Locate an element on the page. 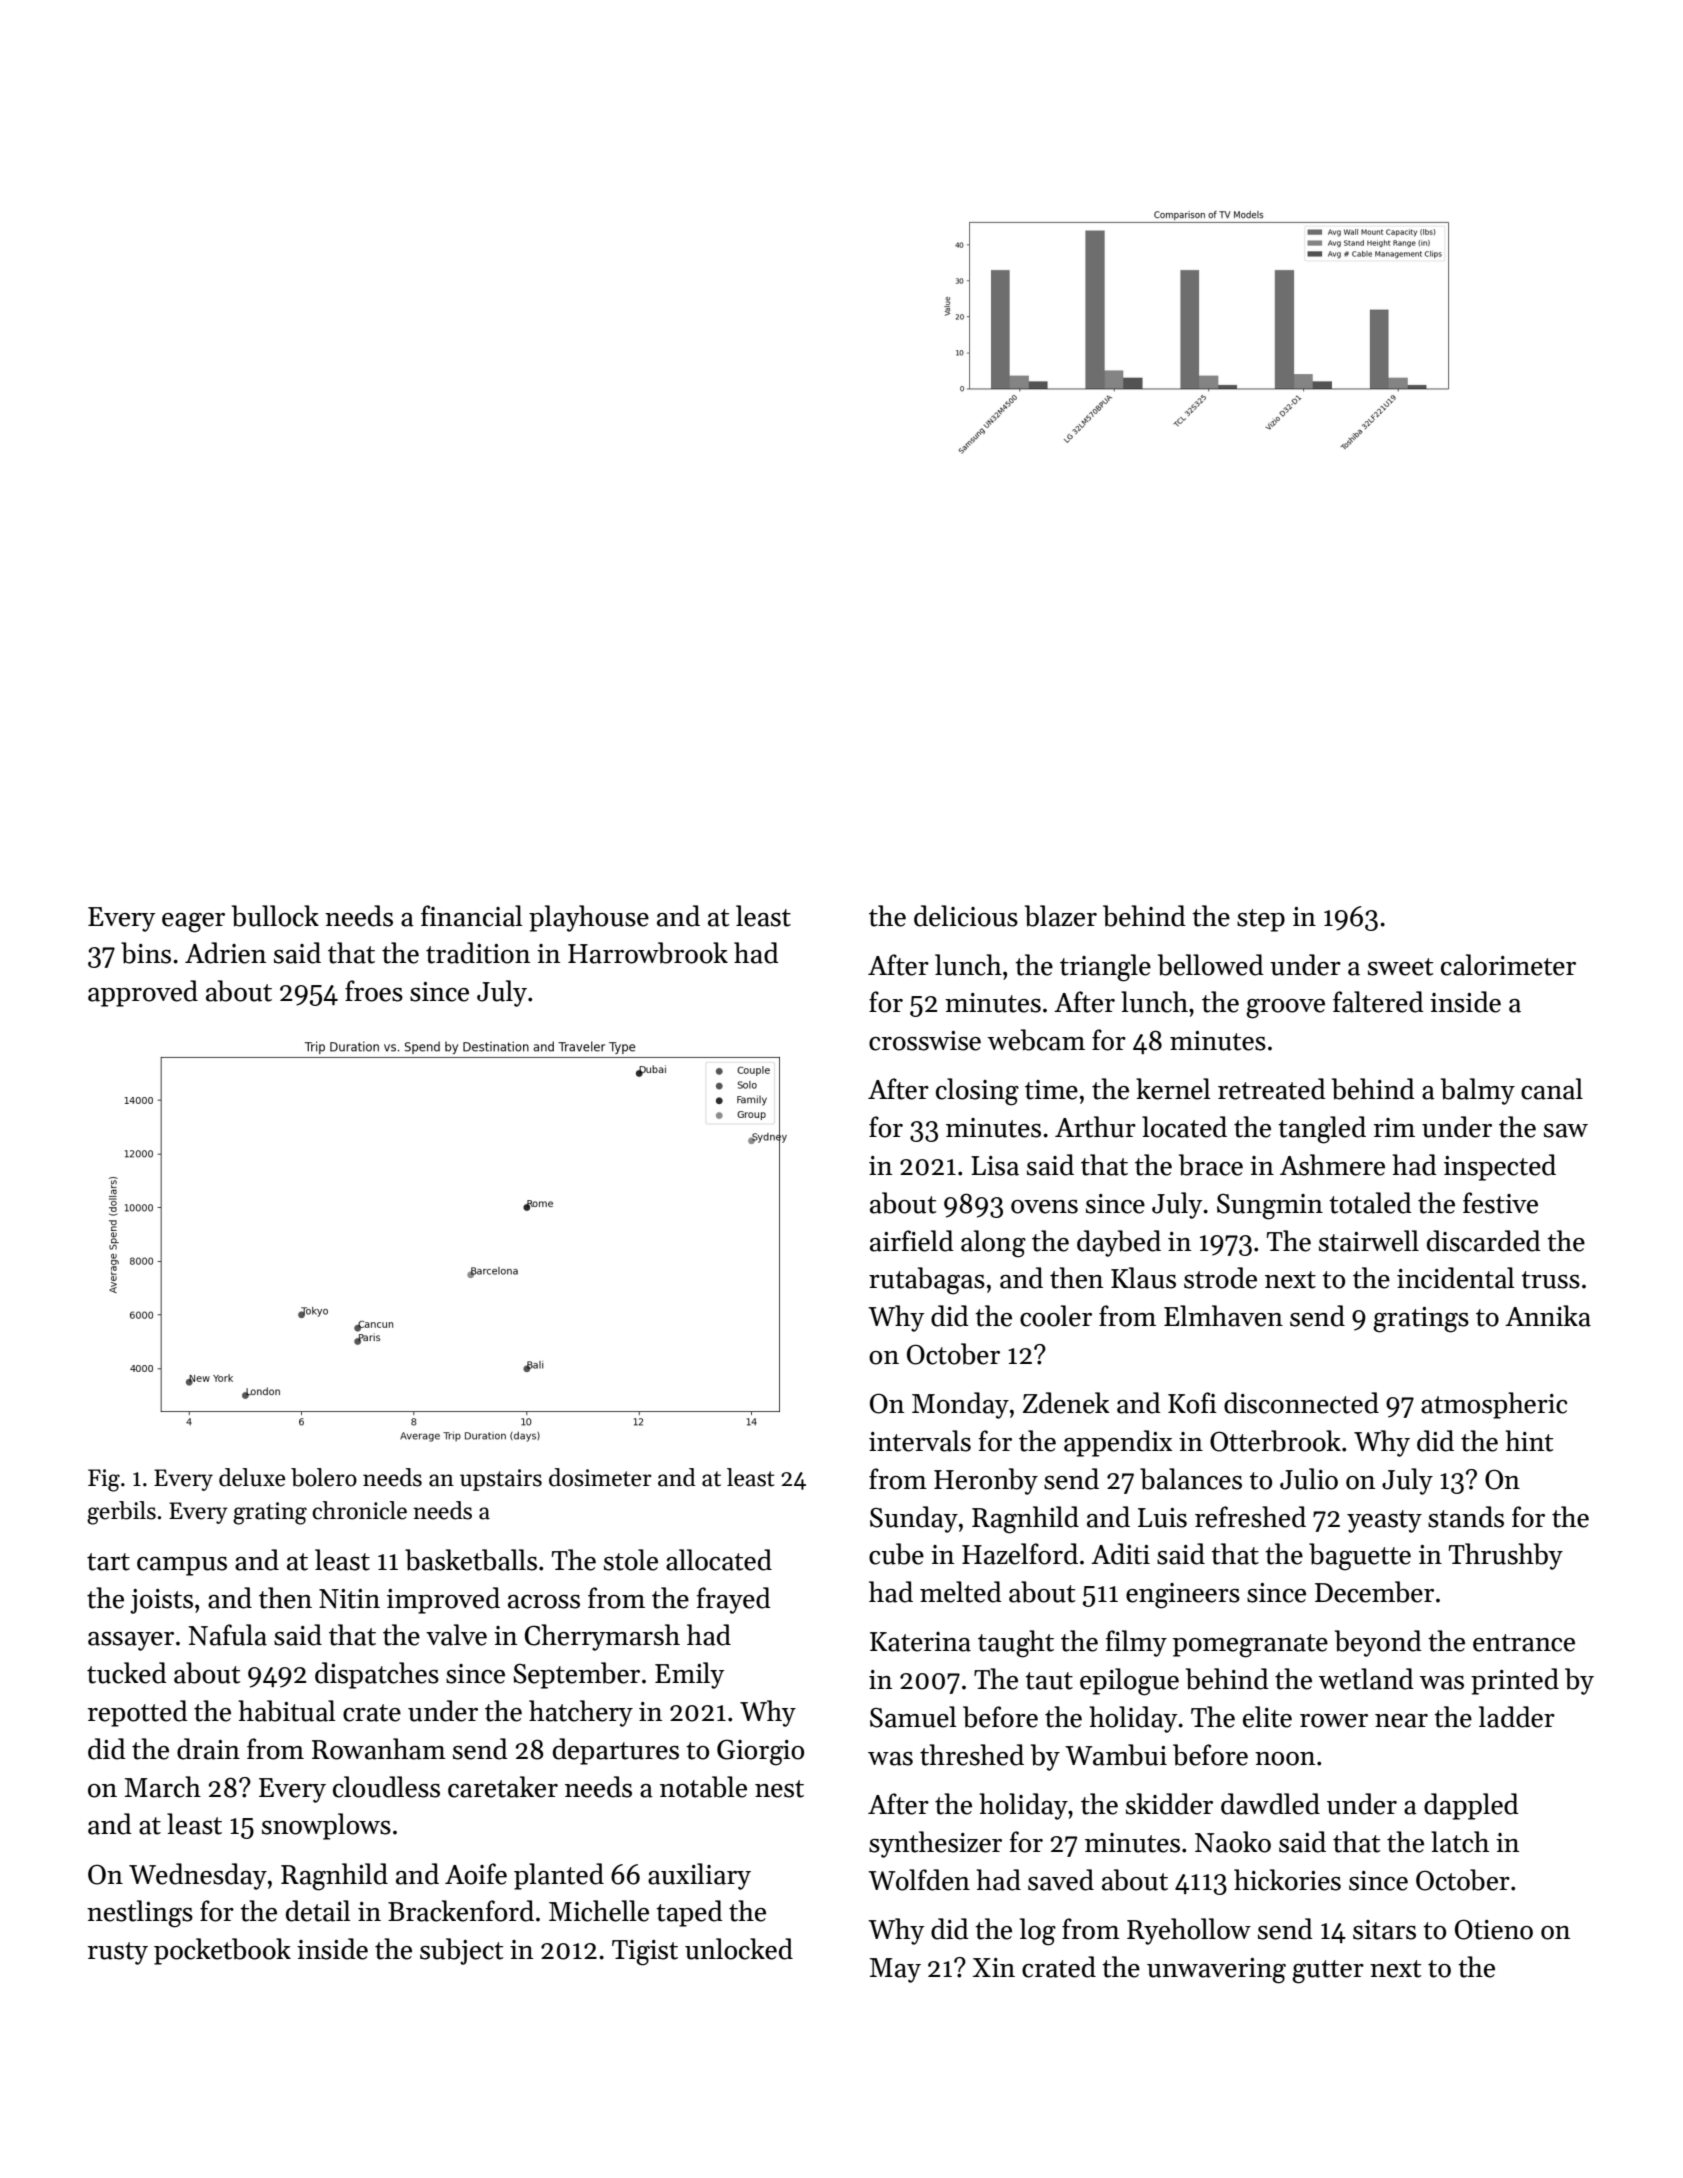 The image size is (1683, 2178). latch is located at coordinates (1460, 1842).
